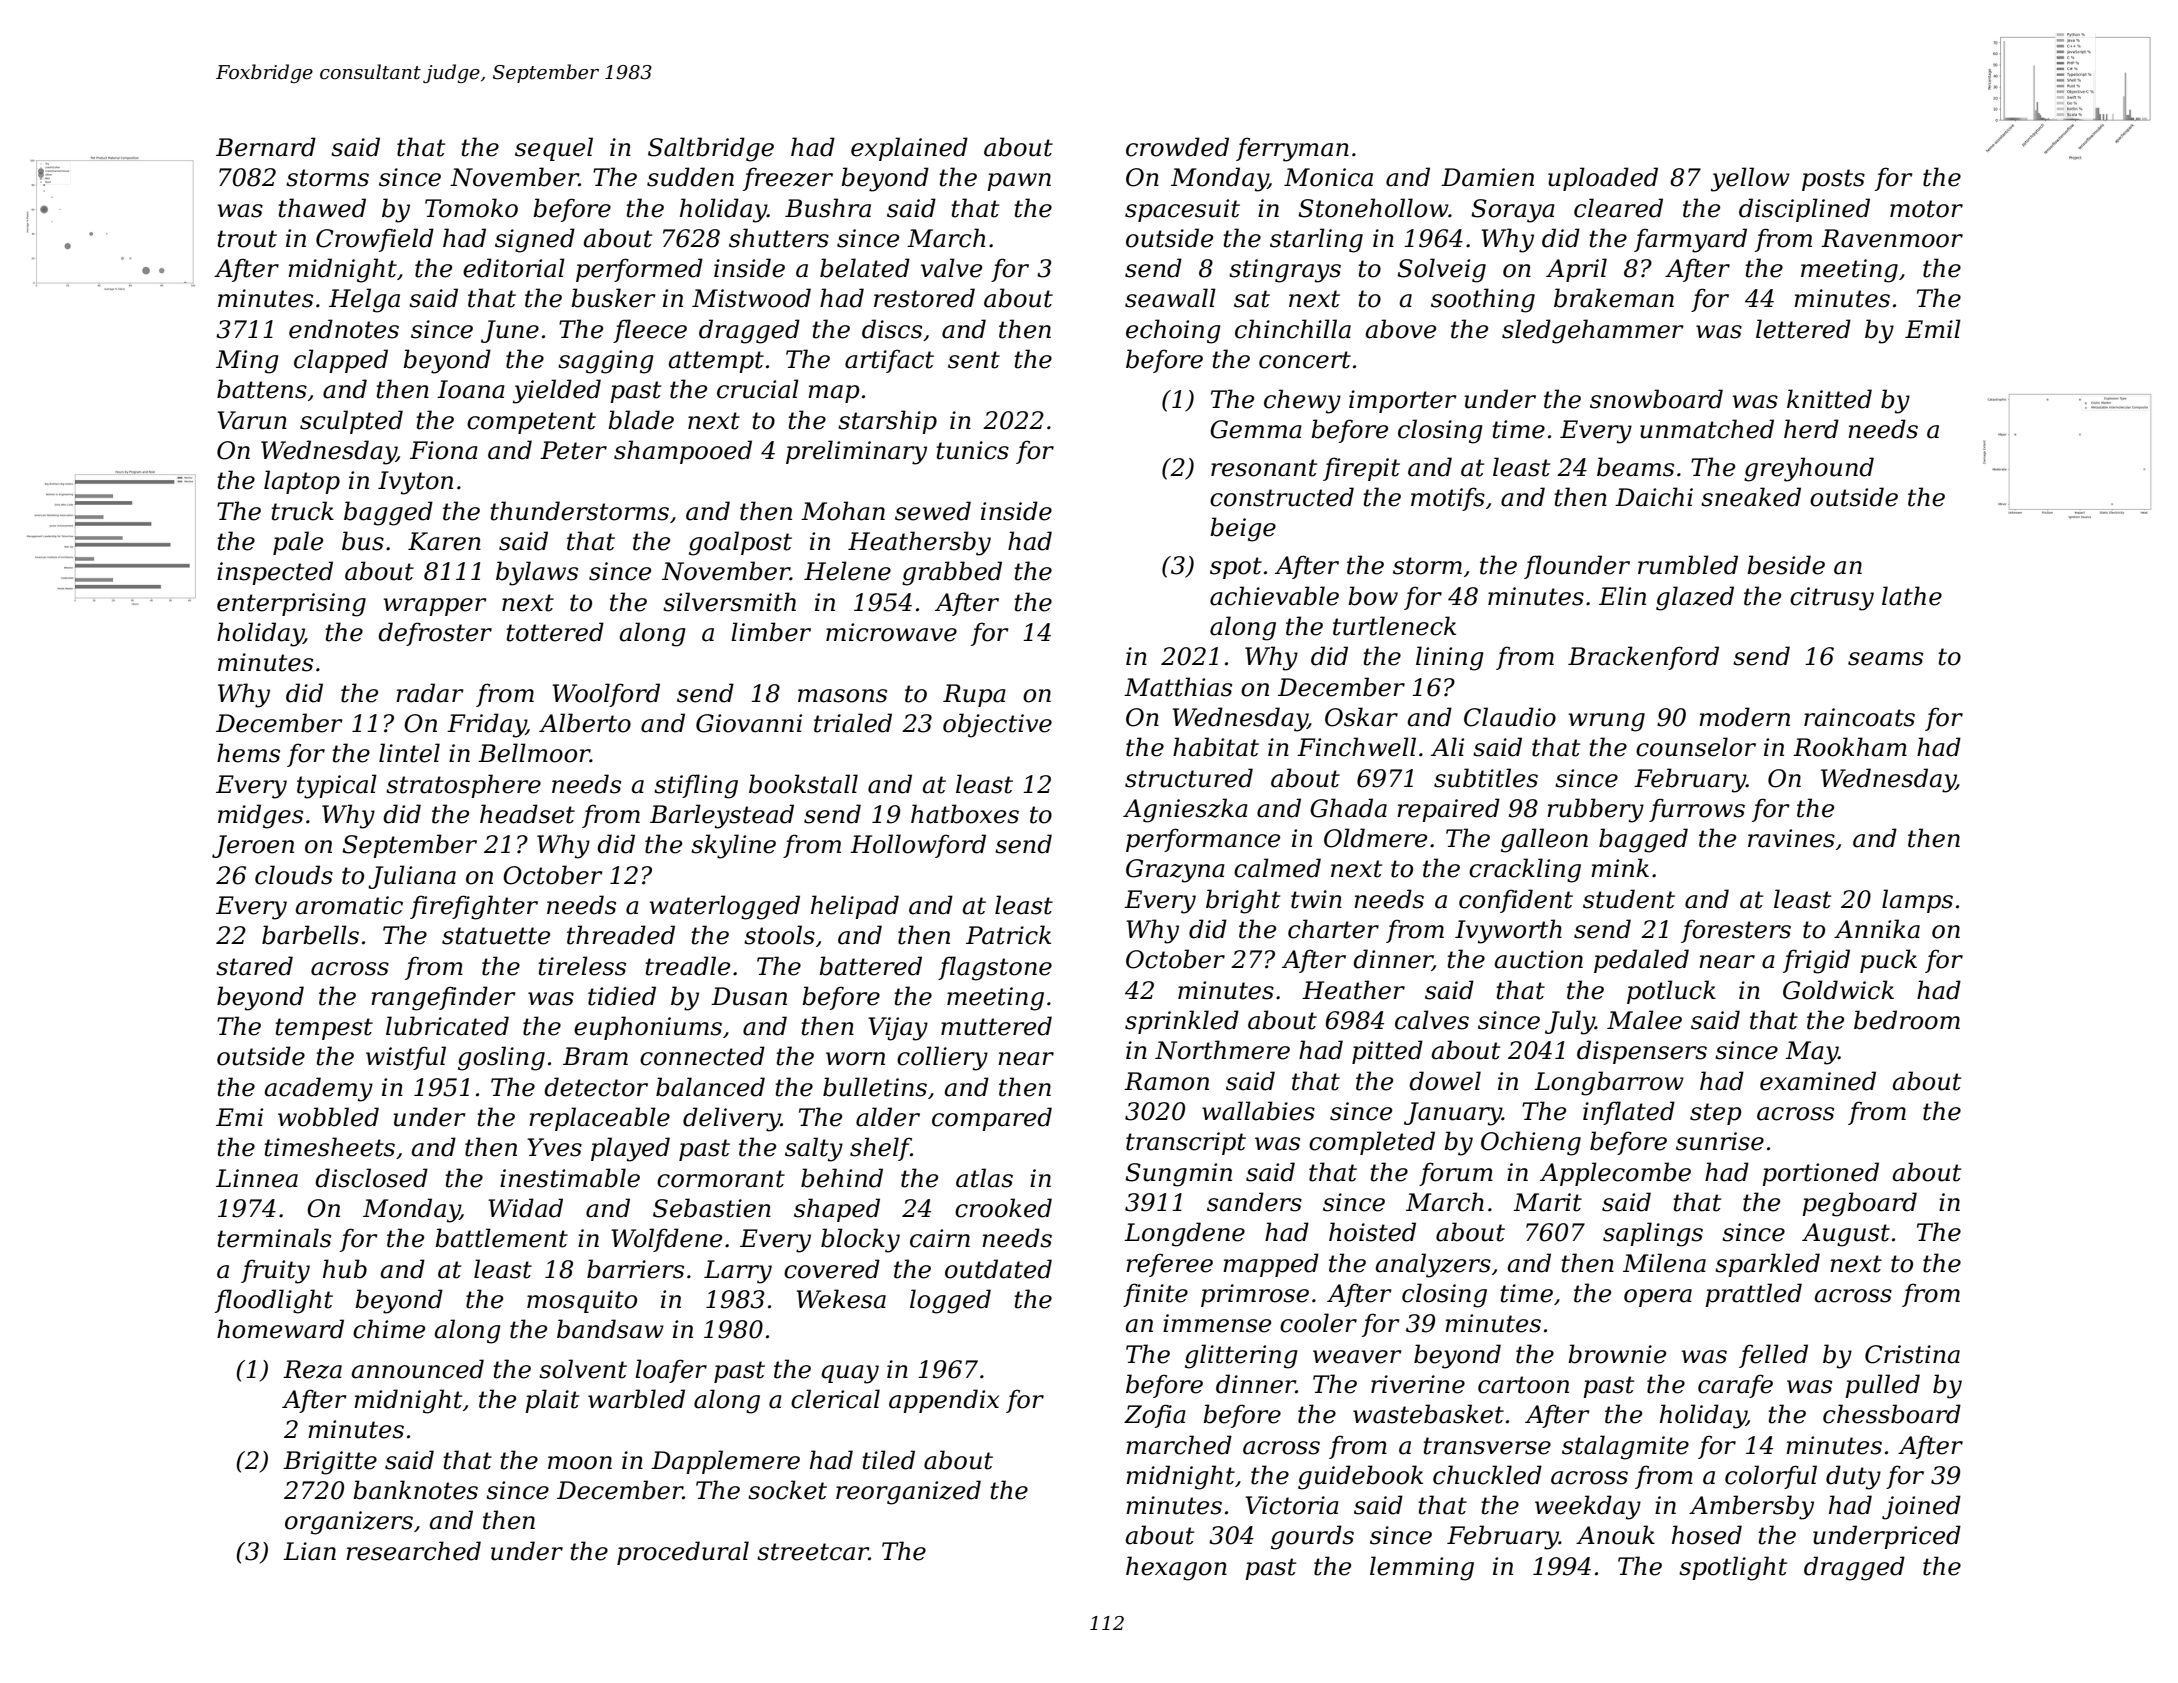  What do you see at coordinates (803, 784) in the screenshot?
I see `bookstall` at bounding box center [803, 784].
